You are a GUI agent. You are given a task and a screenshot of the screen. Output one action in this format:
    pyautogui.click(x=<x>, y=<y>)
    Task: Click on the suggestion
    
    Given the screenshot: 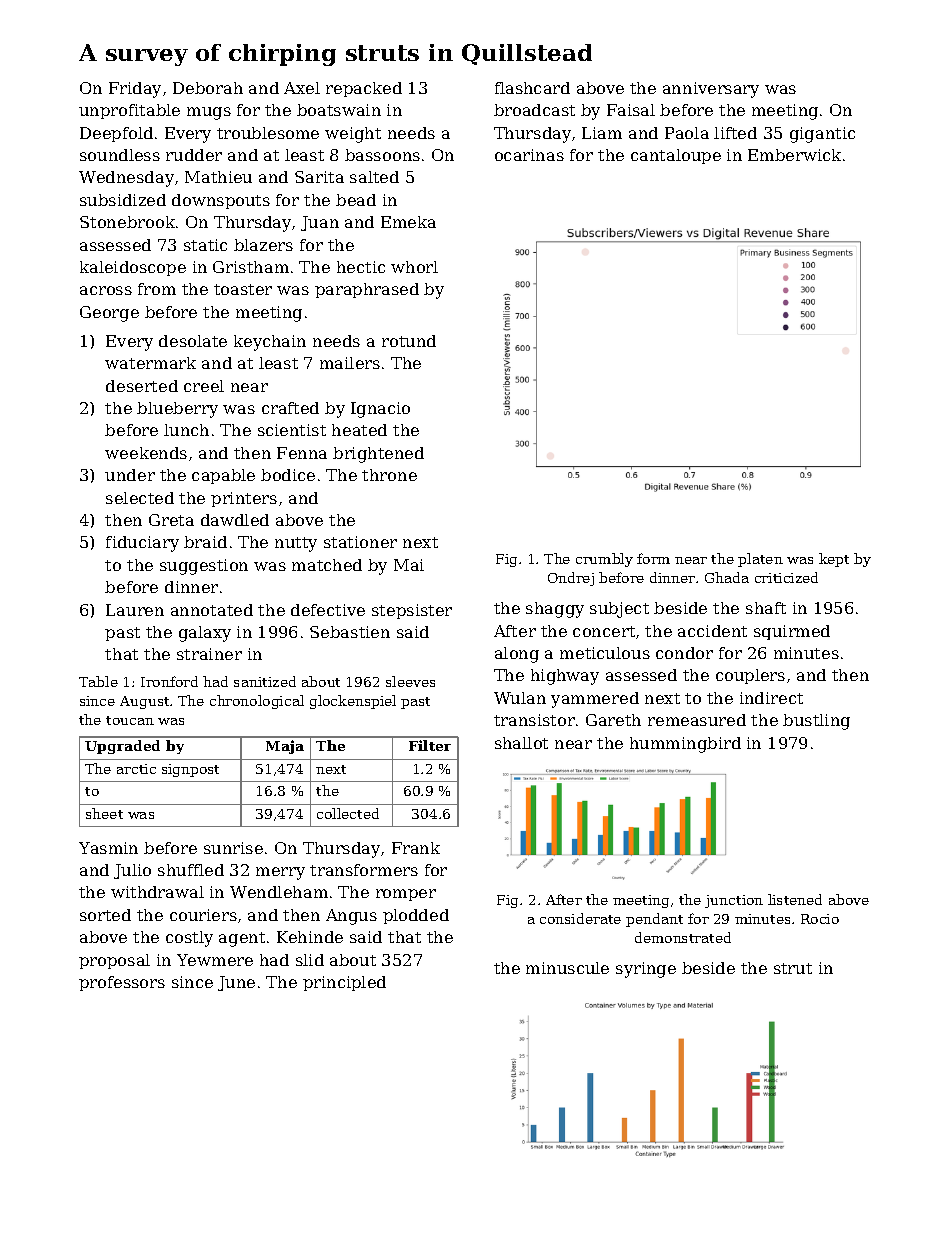 What is the action you would take?
    pyautogui.click(x=204, y=567)
